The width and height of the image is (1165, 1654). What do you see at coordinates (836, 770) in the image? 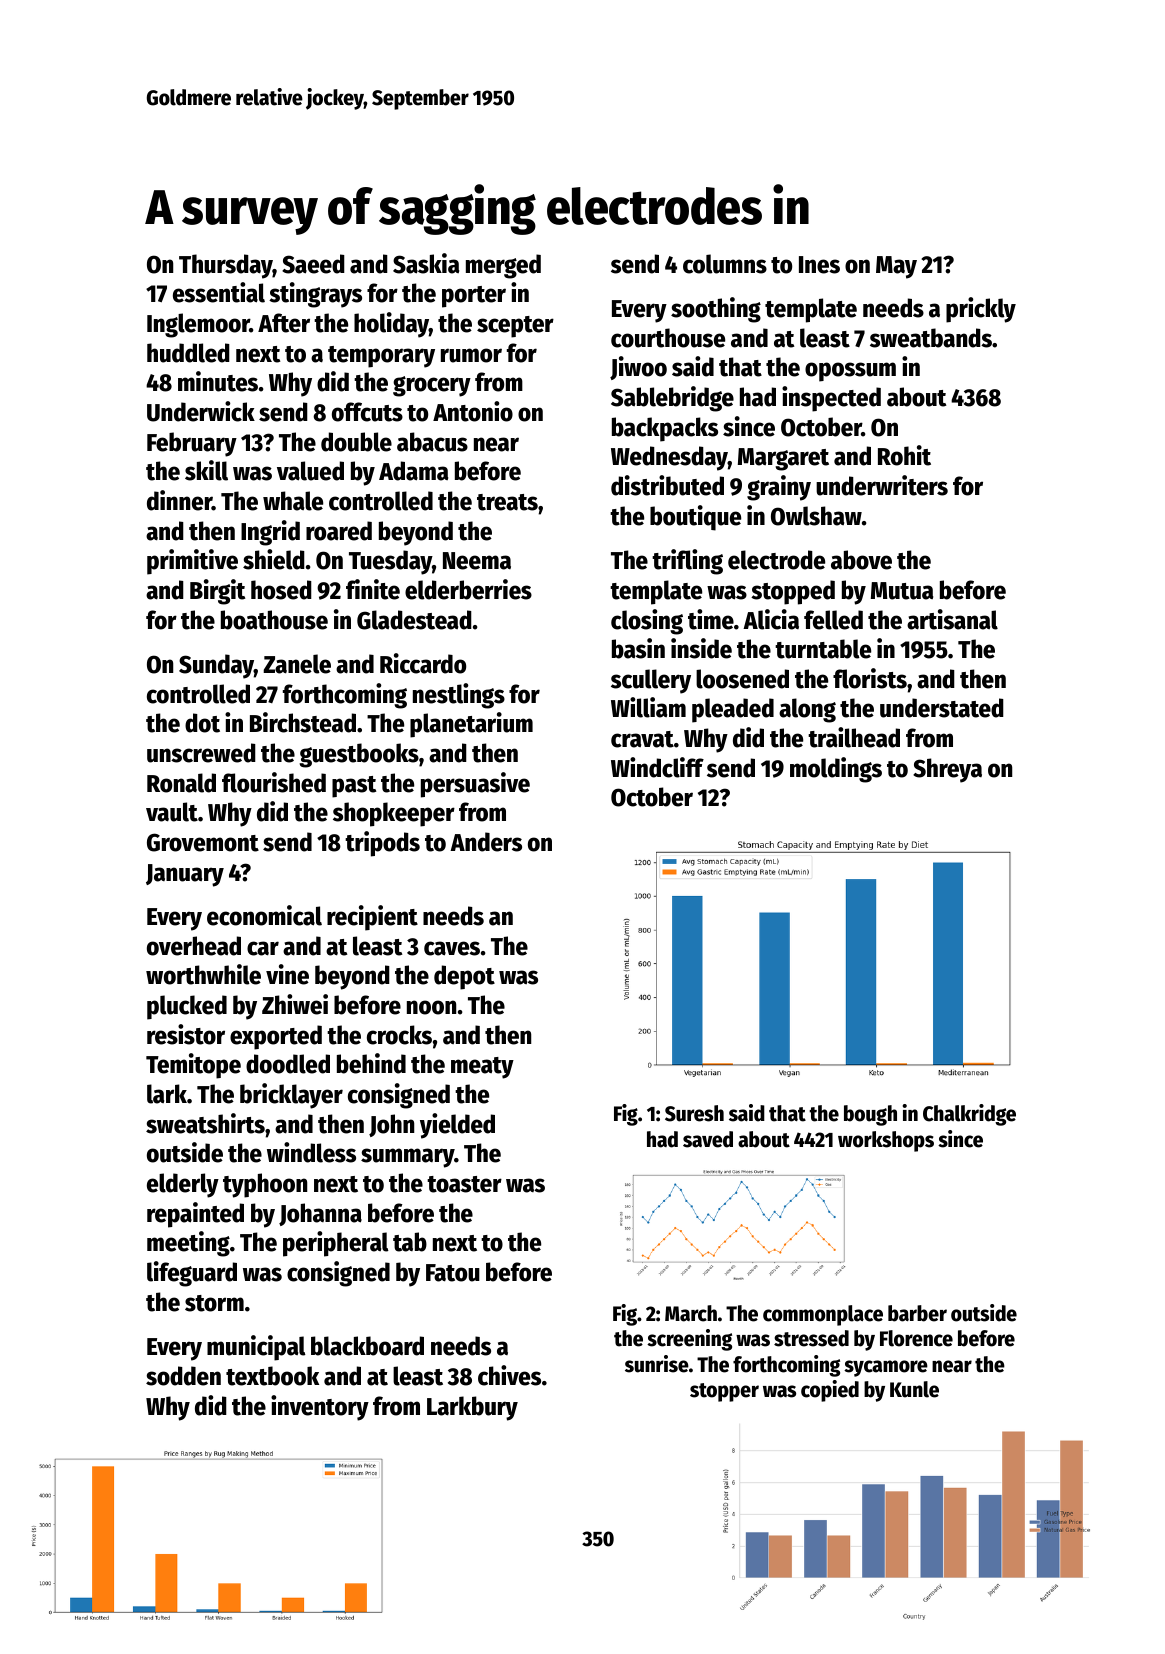
I see `moldings` at bounding box center [836, 770].
